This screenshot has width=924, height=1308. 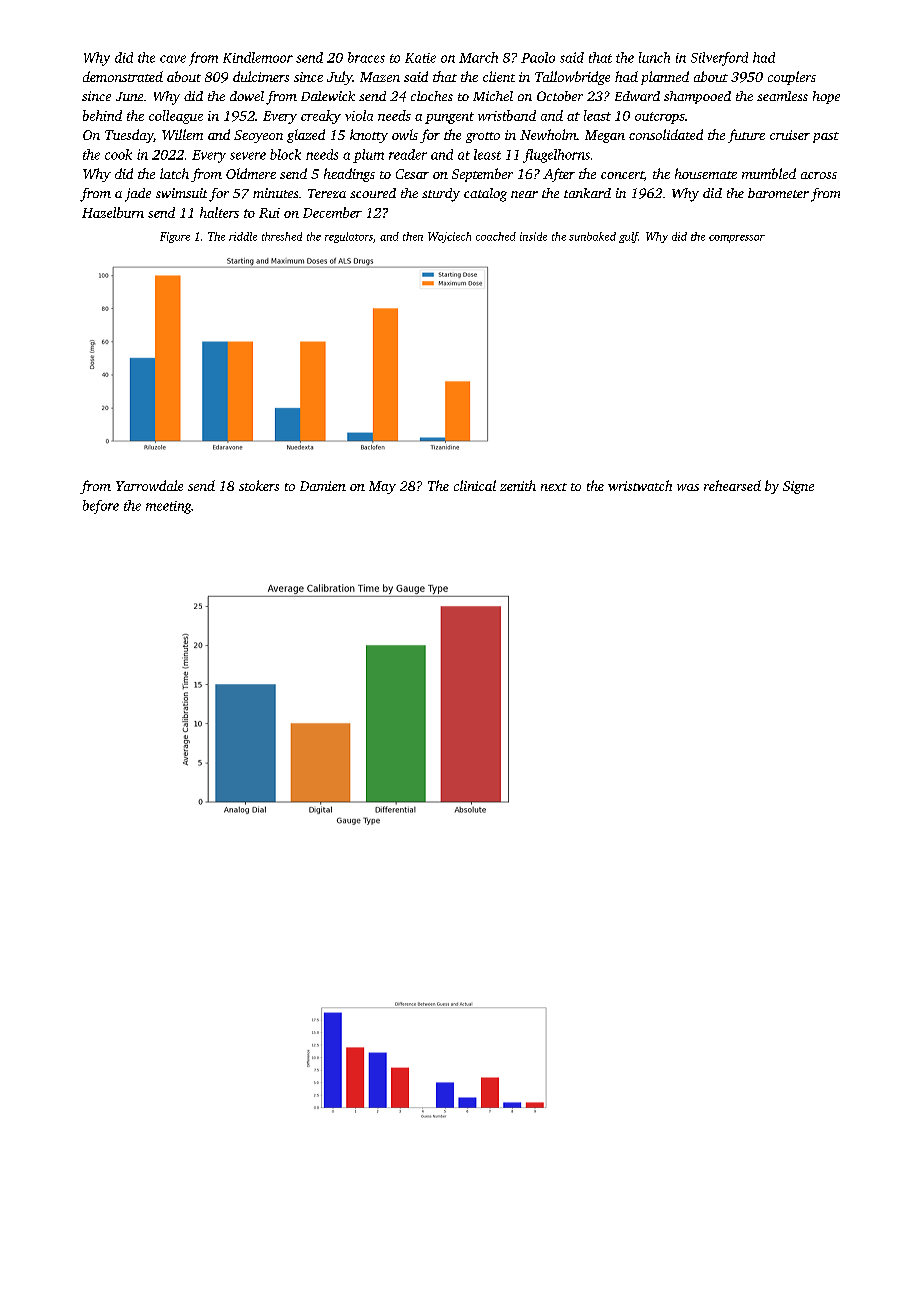 What do you see at coordinates (258, 57) in the screenshot?
I see `Kindlemoor` at bounding box center [258, 57].
